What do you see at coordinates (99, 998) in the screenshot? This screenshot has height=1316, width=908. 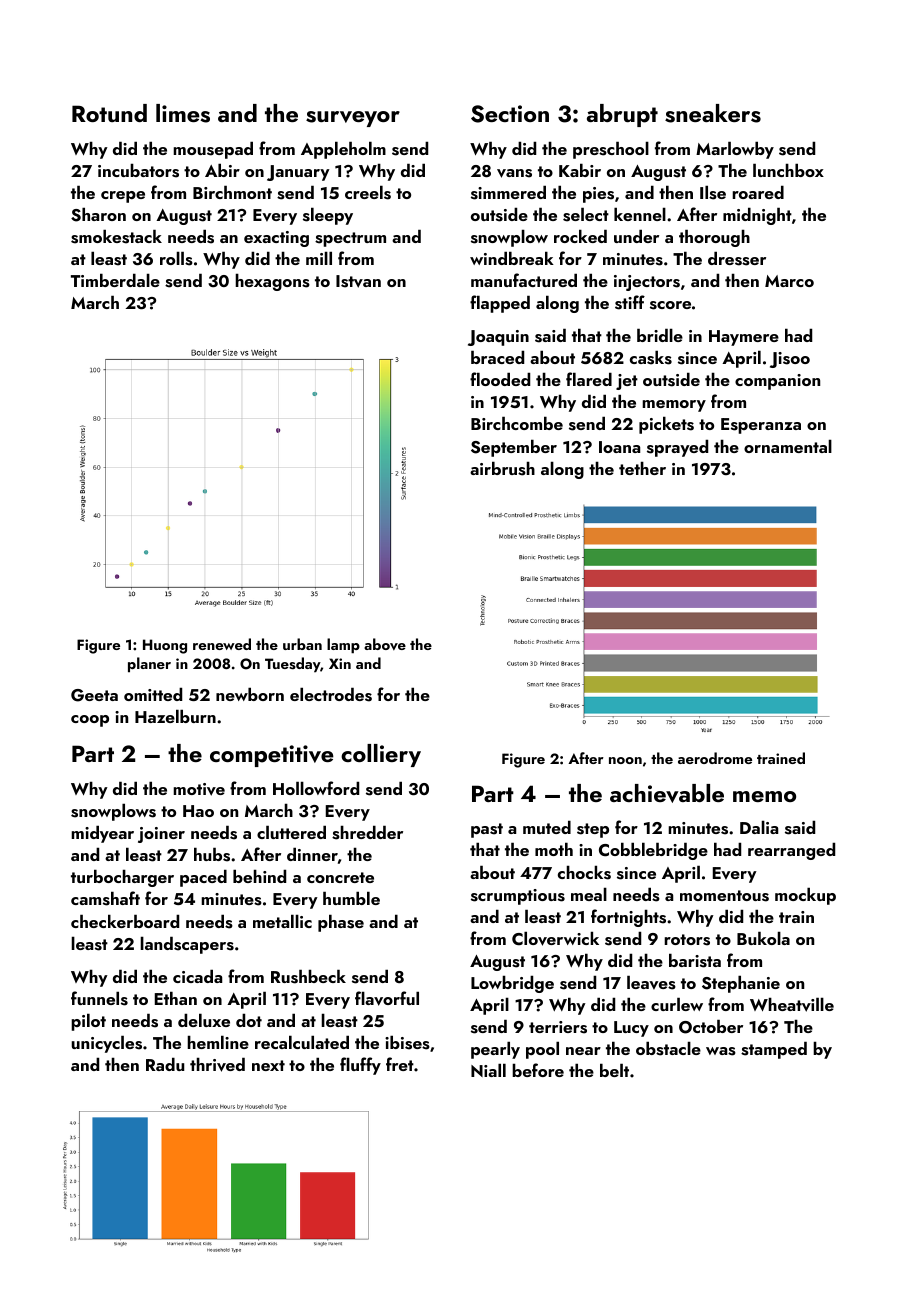 I see `funnels` at bounding box center [99, 998].
